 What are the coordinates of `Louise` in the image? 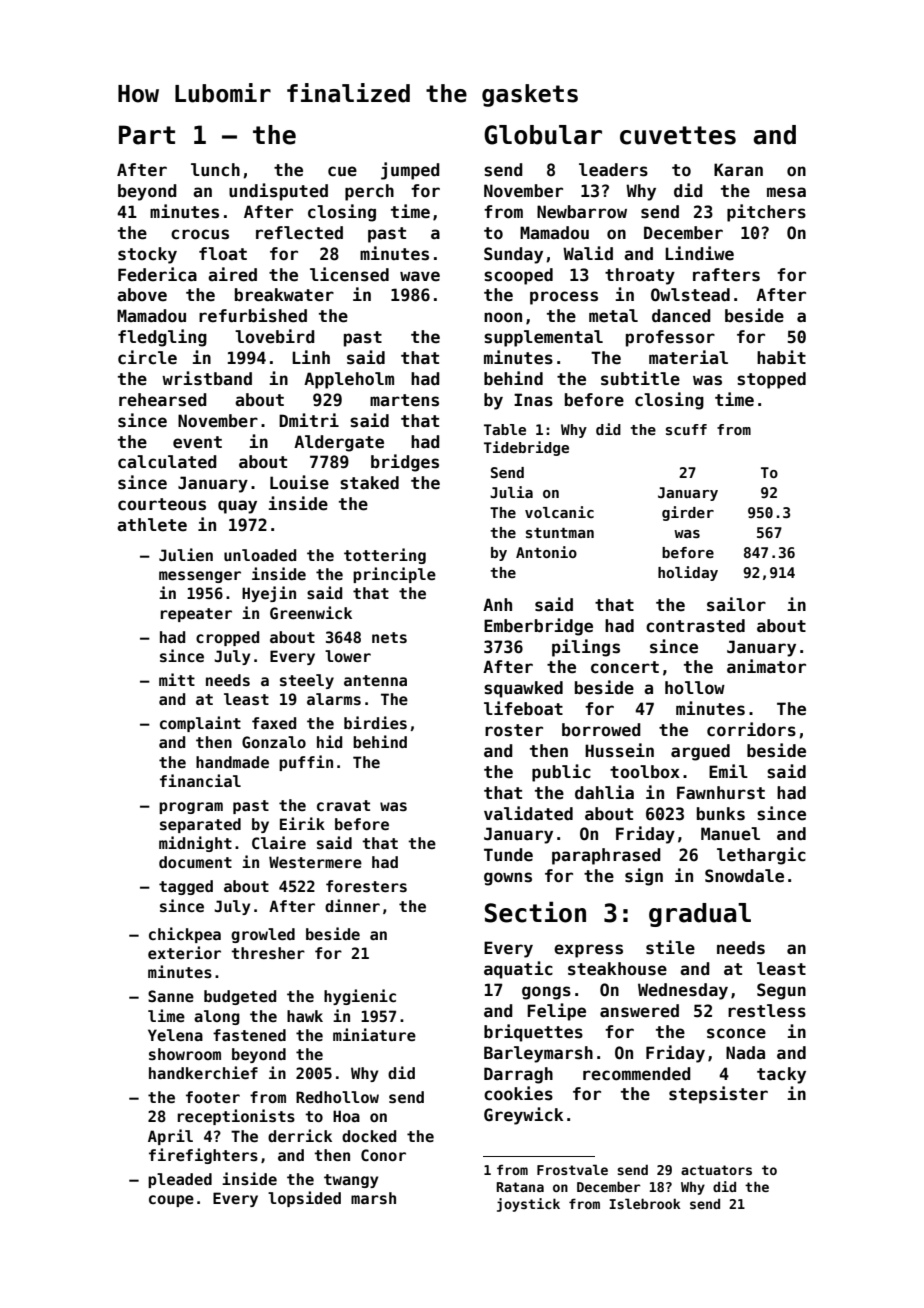 It's located at (299, 482).
